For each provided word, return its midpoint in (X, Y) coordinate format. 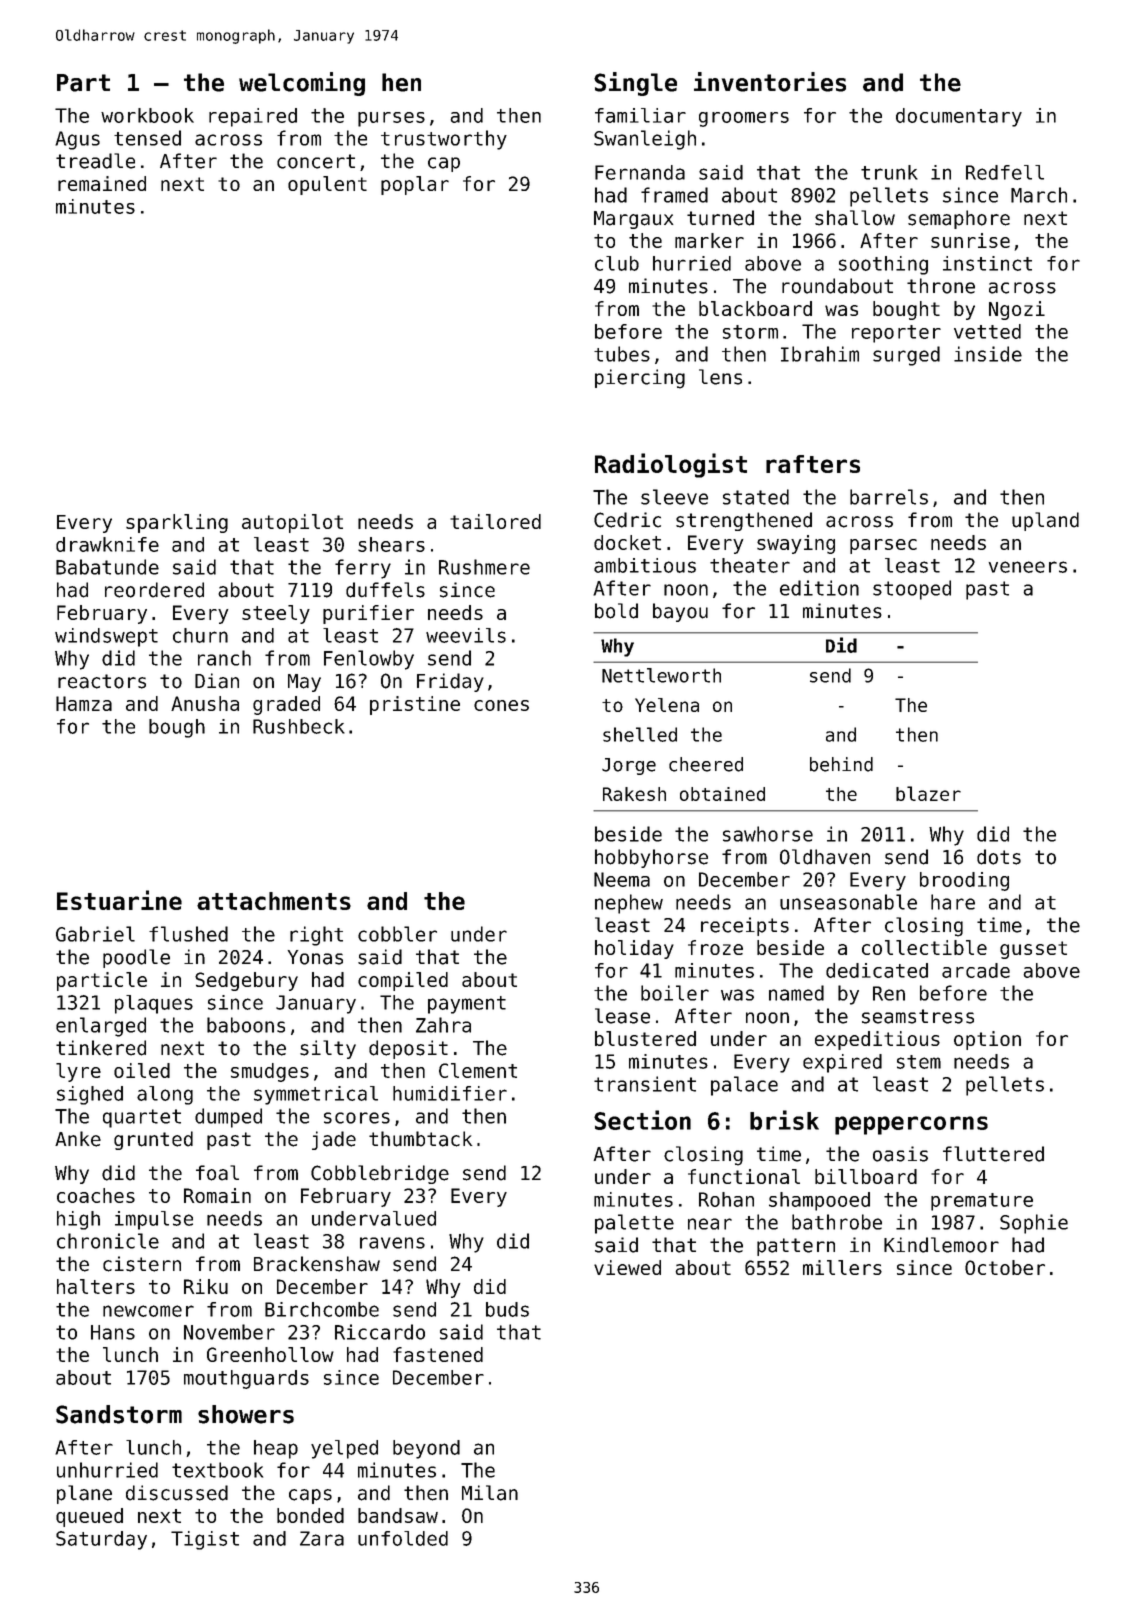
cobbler (397, 934)
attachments (274, 901)
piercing (640, 379)
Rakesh (634, 794)
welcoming (302, 84)
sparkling (177, 523)
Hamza (84, 703)
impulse (154, 1220)
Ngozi (1017, 310)
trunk (889, 172)
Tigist (205, 1540)
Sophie (1034, 1224)
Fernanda (640, 172)
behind (841, 764)
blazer (928, 793)
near (710, 1224)
